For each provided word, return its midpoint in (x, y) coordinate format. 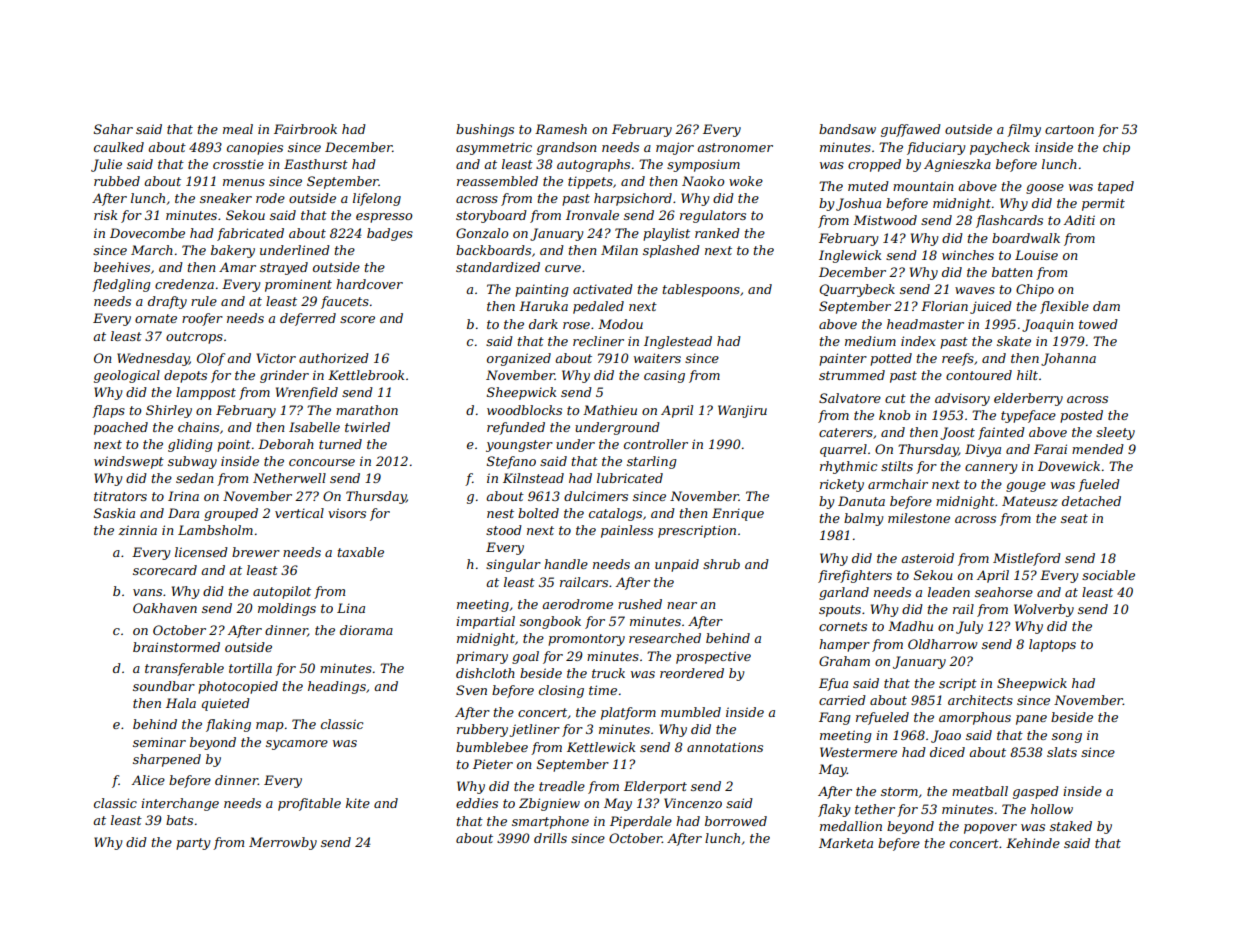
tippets (590, 182)
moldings (287, 609)
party (193, 844)
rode (270, 198)
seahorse (1004, 592)
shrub (721, 564)
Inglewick (850, 256)
